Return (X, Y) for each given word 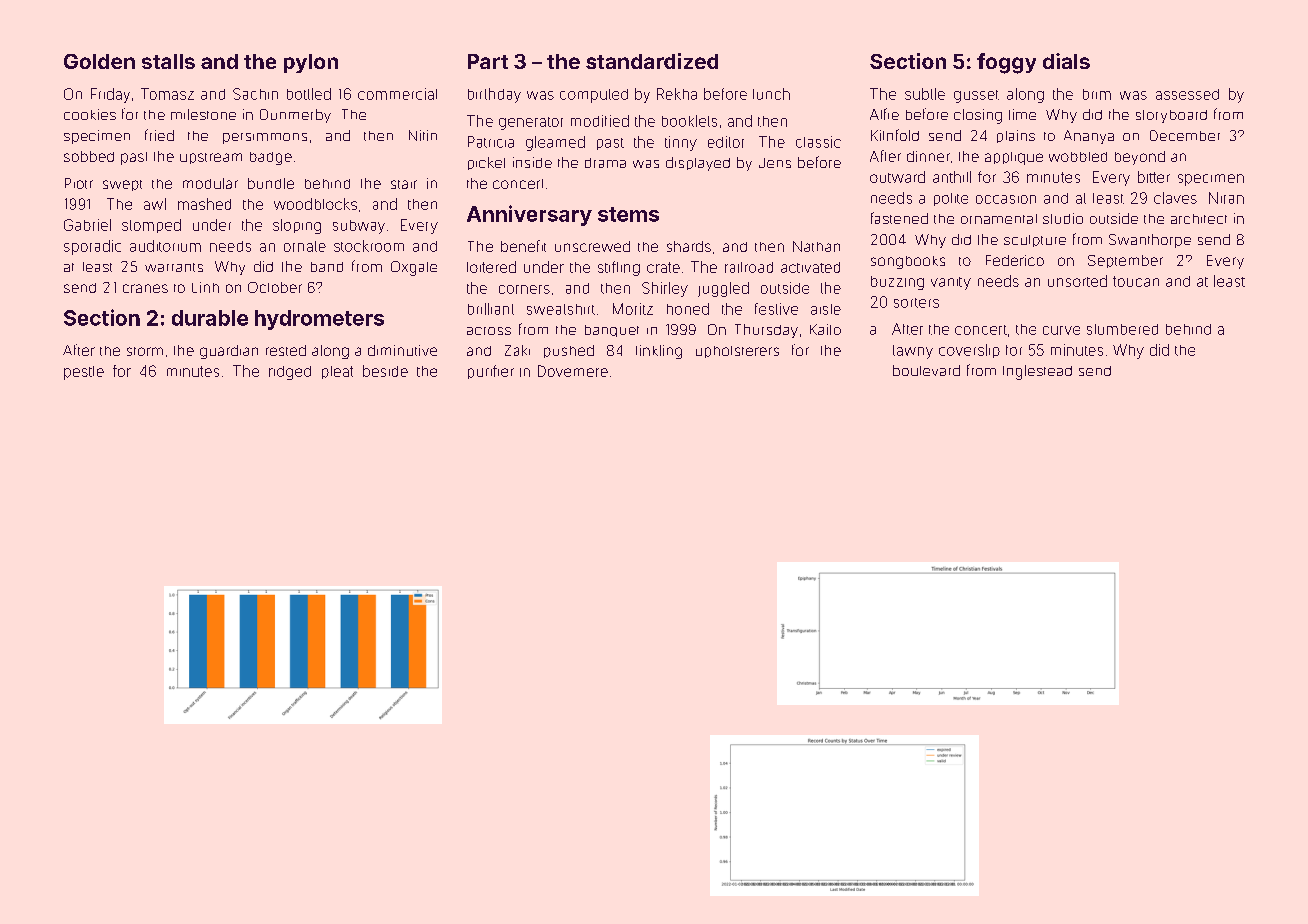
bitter (1154, 177)
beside (385, 371)
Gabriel (87, 225)
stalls (168, 61)
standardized (652, 61)
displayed (698, 164)
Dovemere (573, 371)
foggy (1006, 63)
